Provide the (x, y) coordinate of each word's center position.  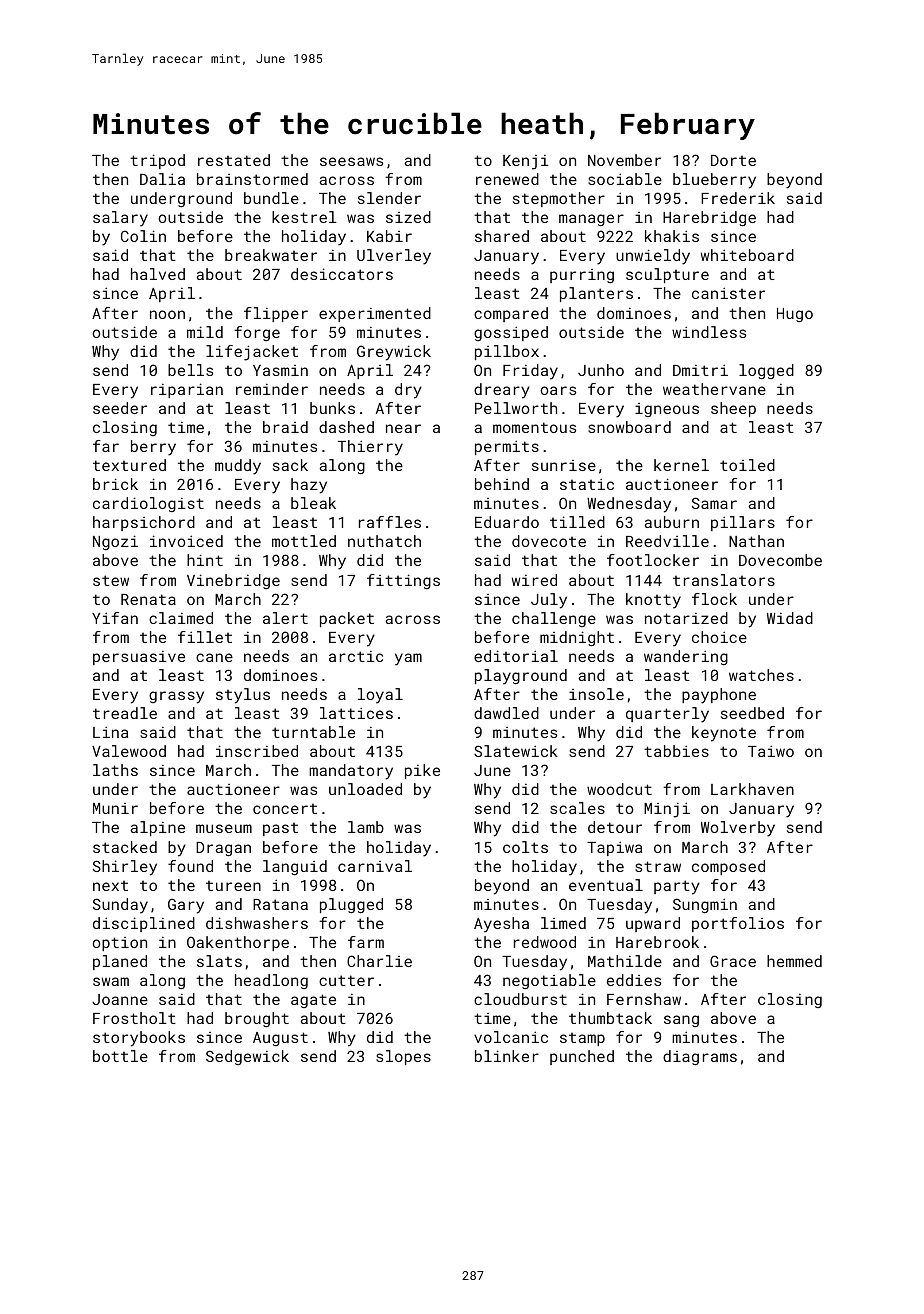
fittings (403, 581)
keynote (724, 734)
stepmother (559, 199)
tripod (157, 161)
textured (129, 465)
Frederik (738, 198)
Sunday (120, 906)
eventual (606, 885)
